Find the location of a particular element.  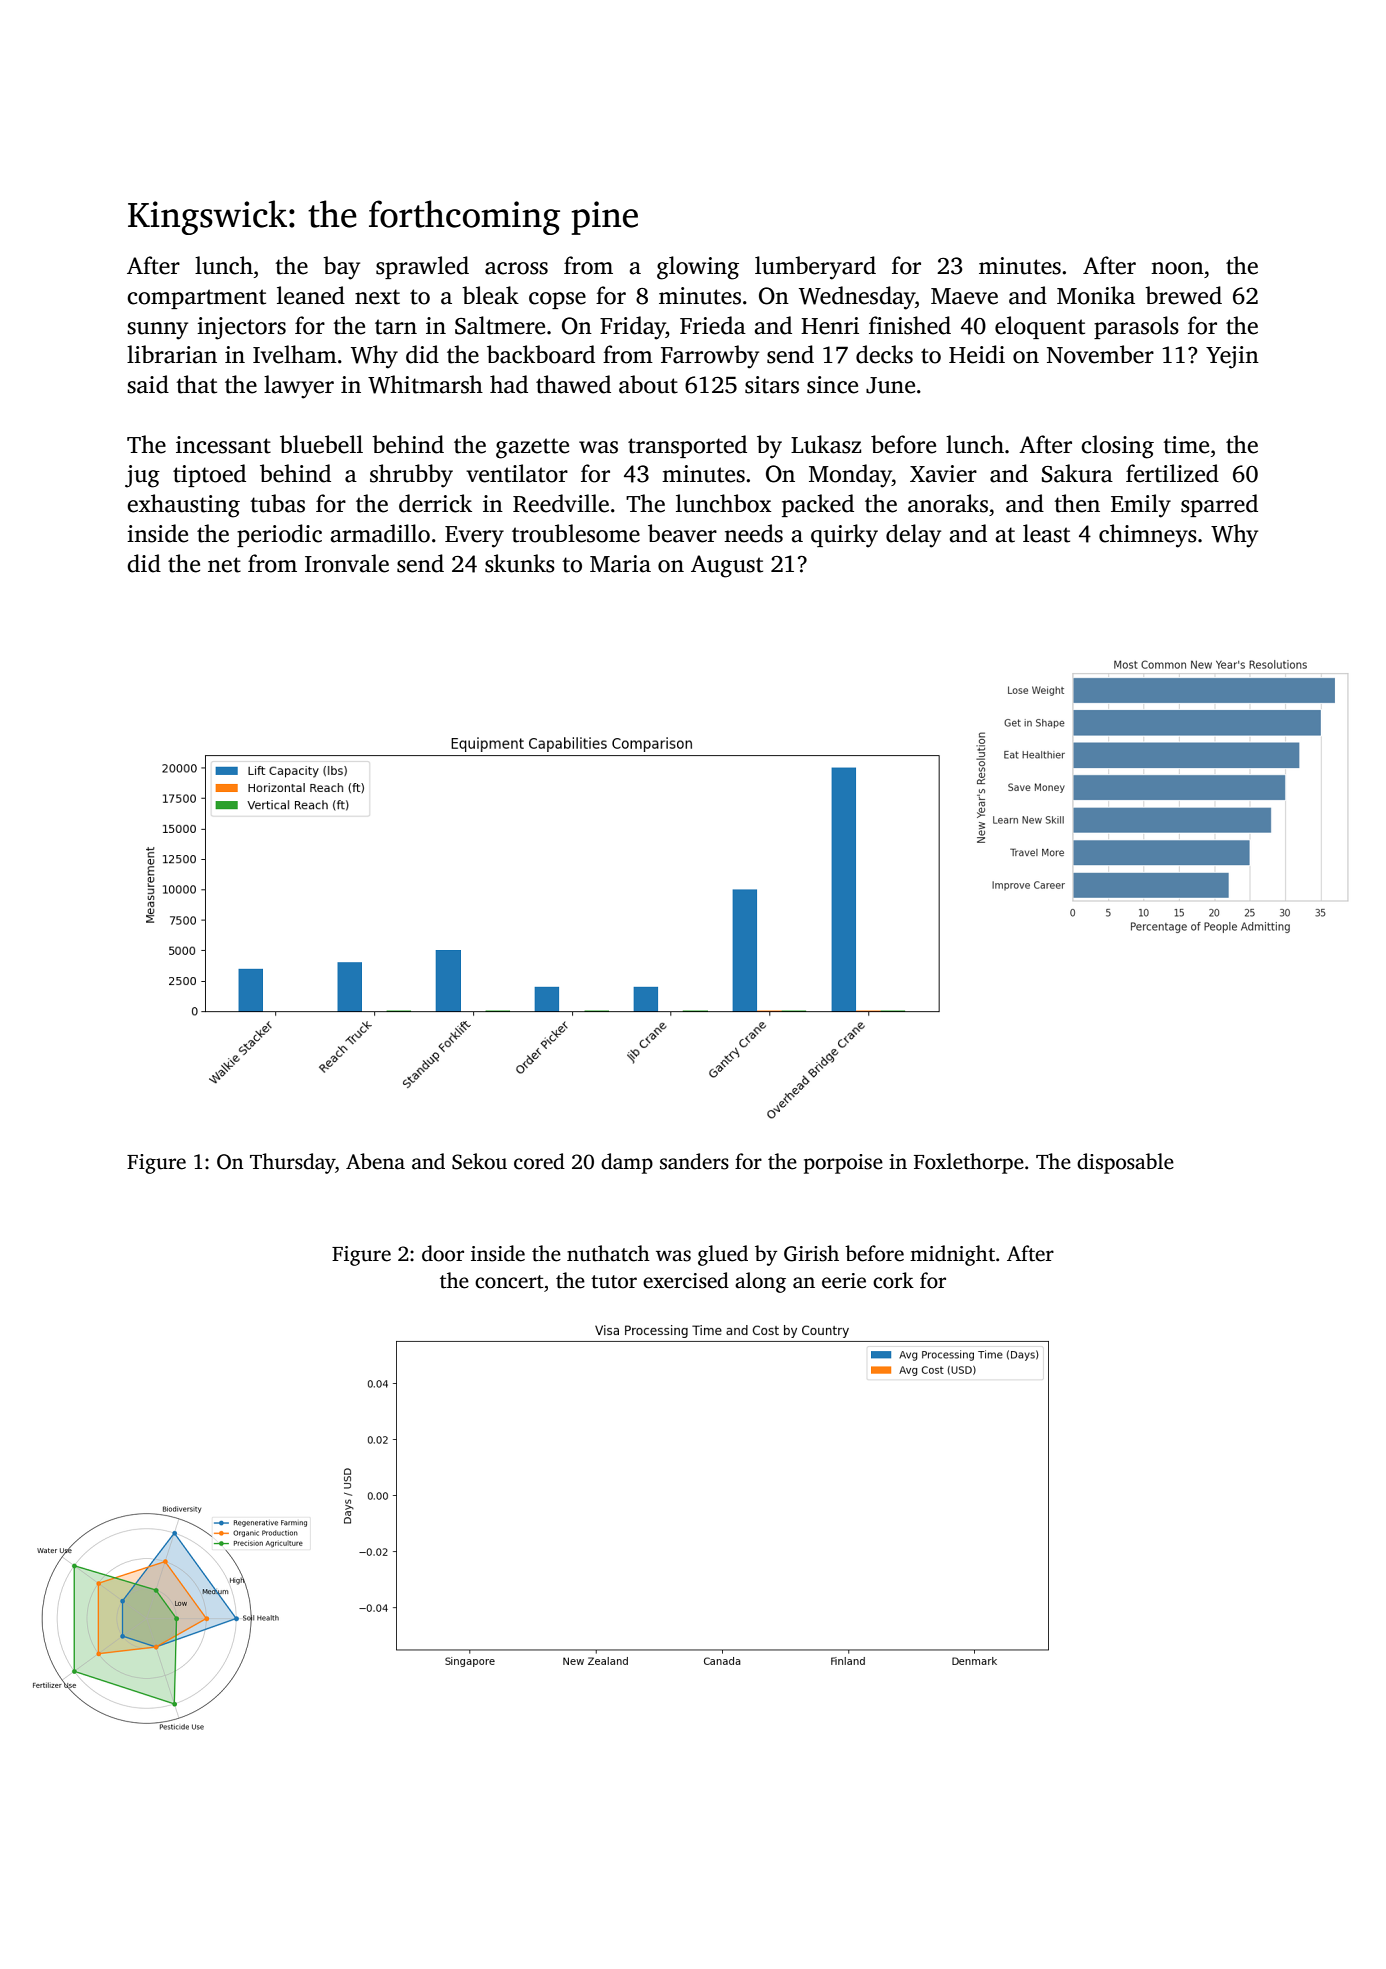

Ironvale is located at coordinates (347, 563).
